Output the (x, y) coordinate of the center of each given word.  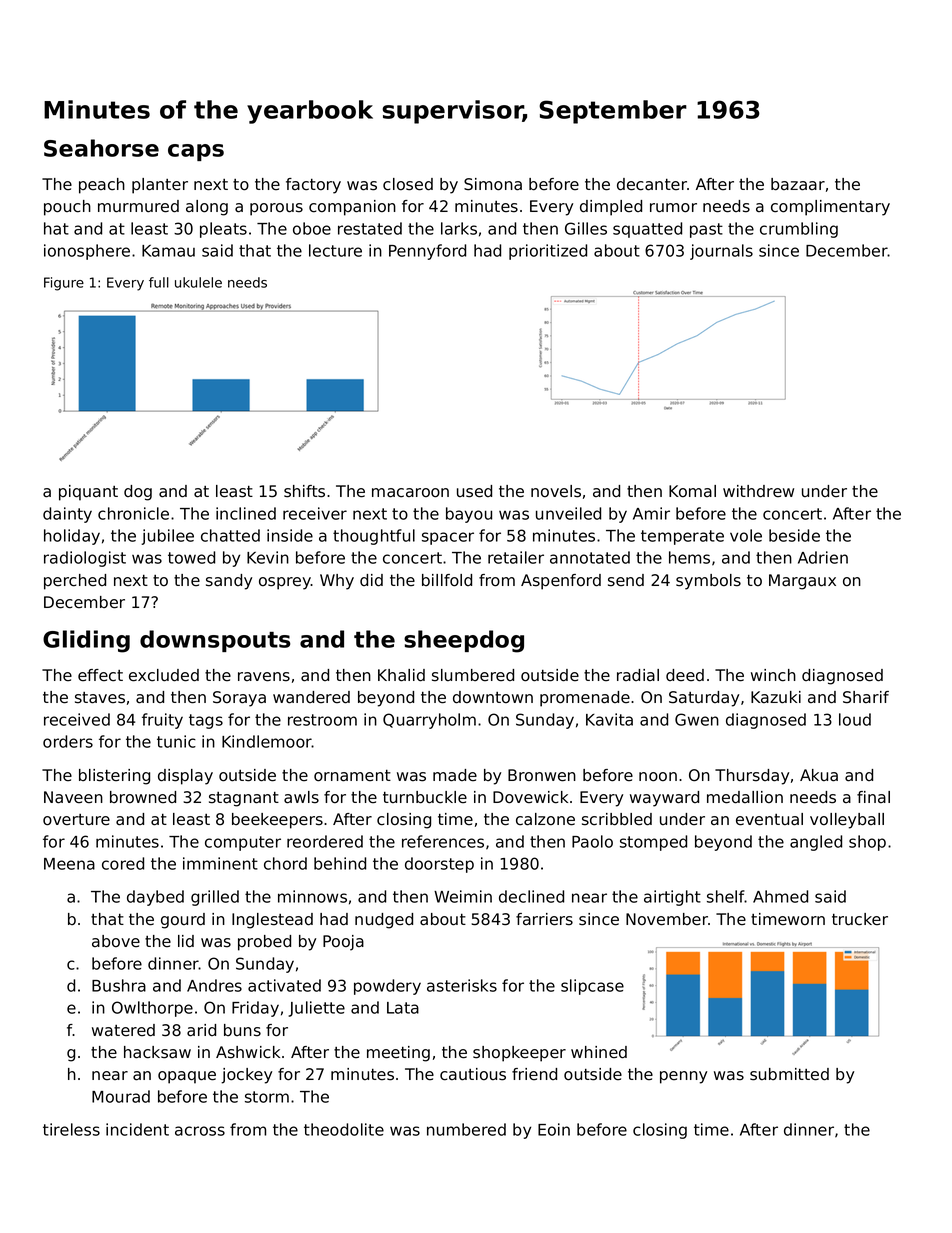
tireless (71, 1129)
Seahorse (101, 148)
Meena (69, 864)
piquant (88, 493)
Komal (692, 491)
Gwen (697, 719)
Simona (493, 184)
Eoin (554, 1129)
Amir (651, 513)
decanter (652, 184)
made (455, 775)
